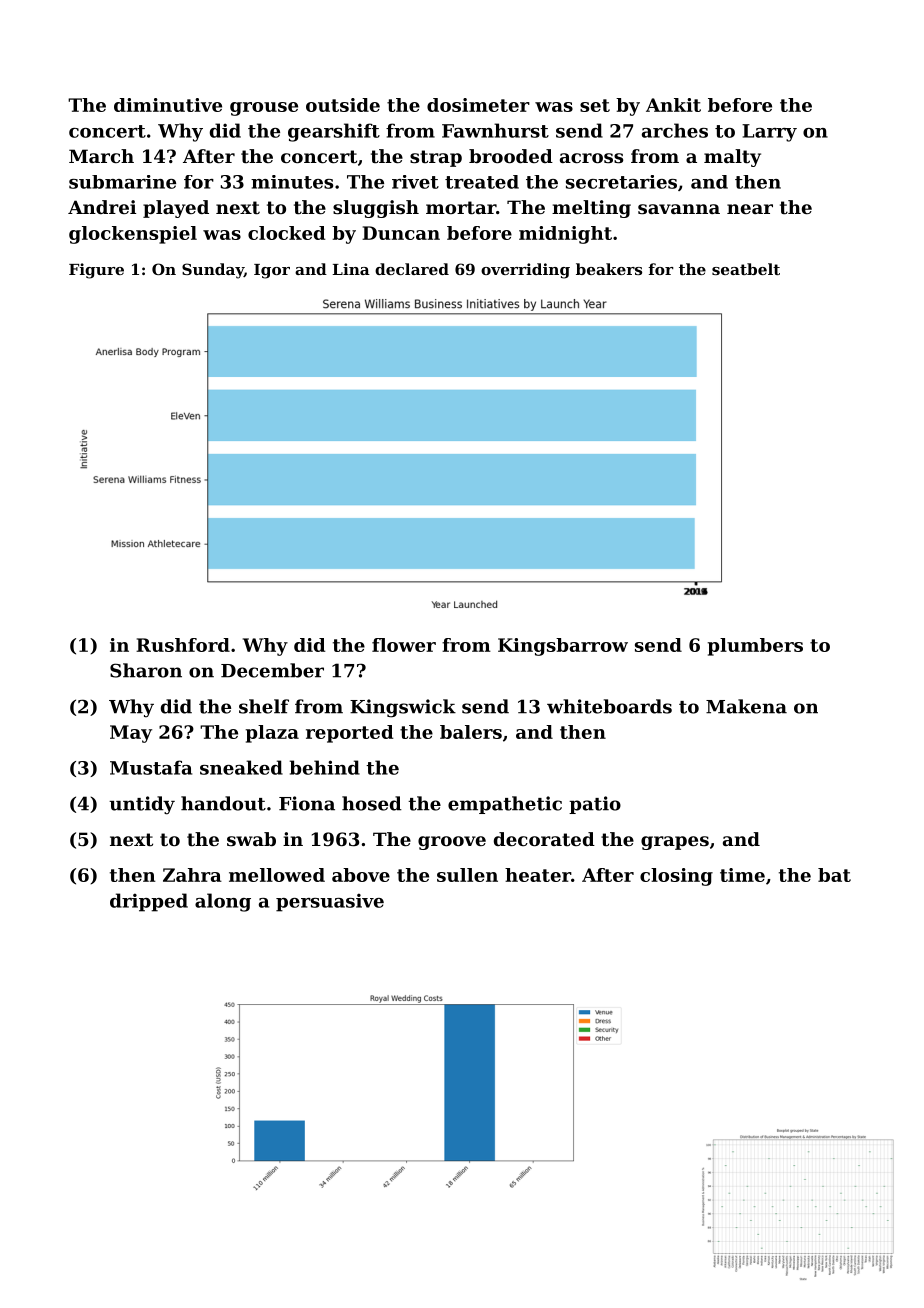  I want to click on Rushford, so click(183, 645).
